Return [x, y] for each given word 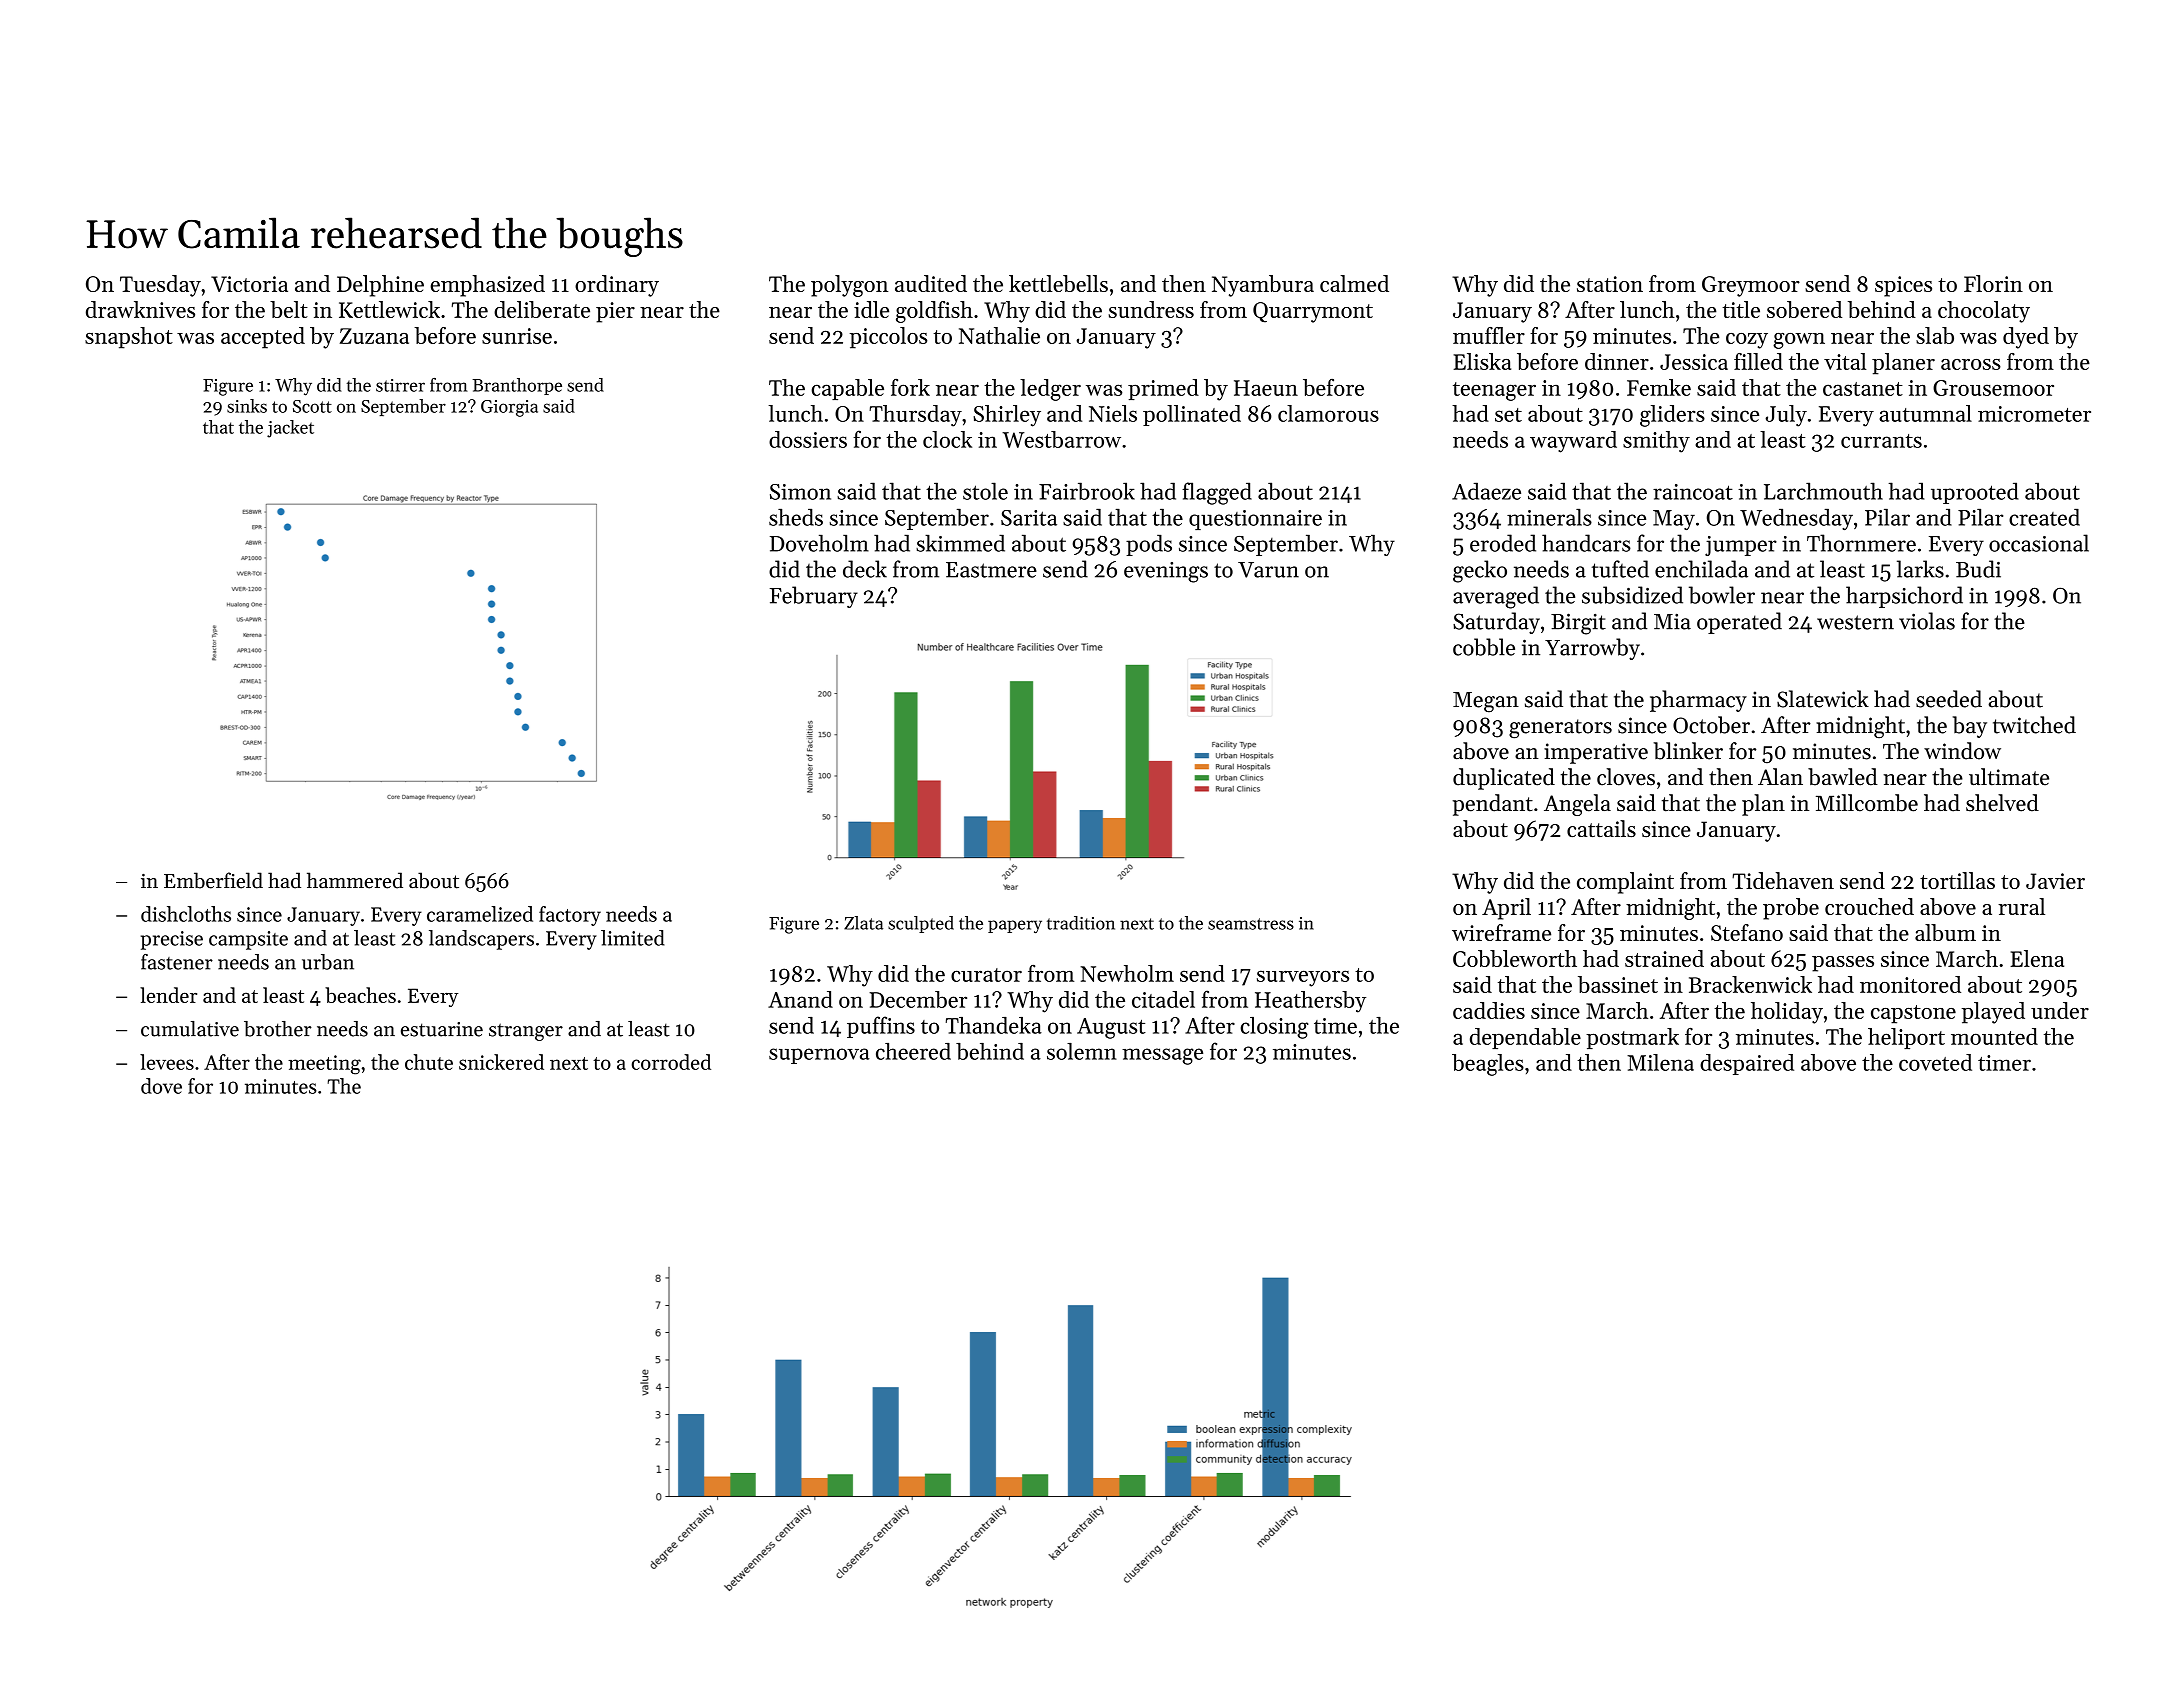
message [1162, 1056]
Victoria [249, 284]
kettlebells [1058, 283]
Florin [1993, 283]
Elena [2037, 958]
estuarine [442, 1029]
